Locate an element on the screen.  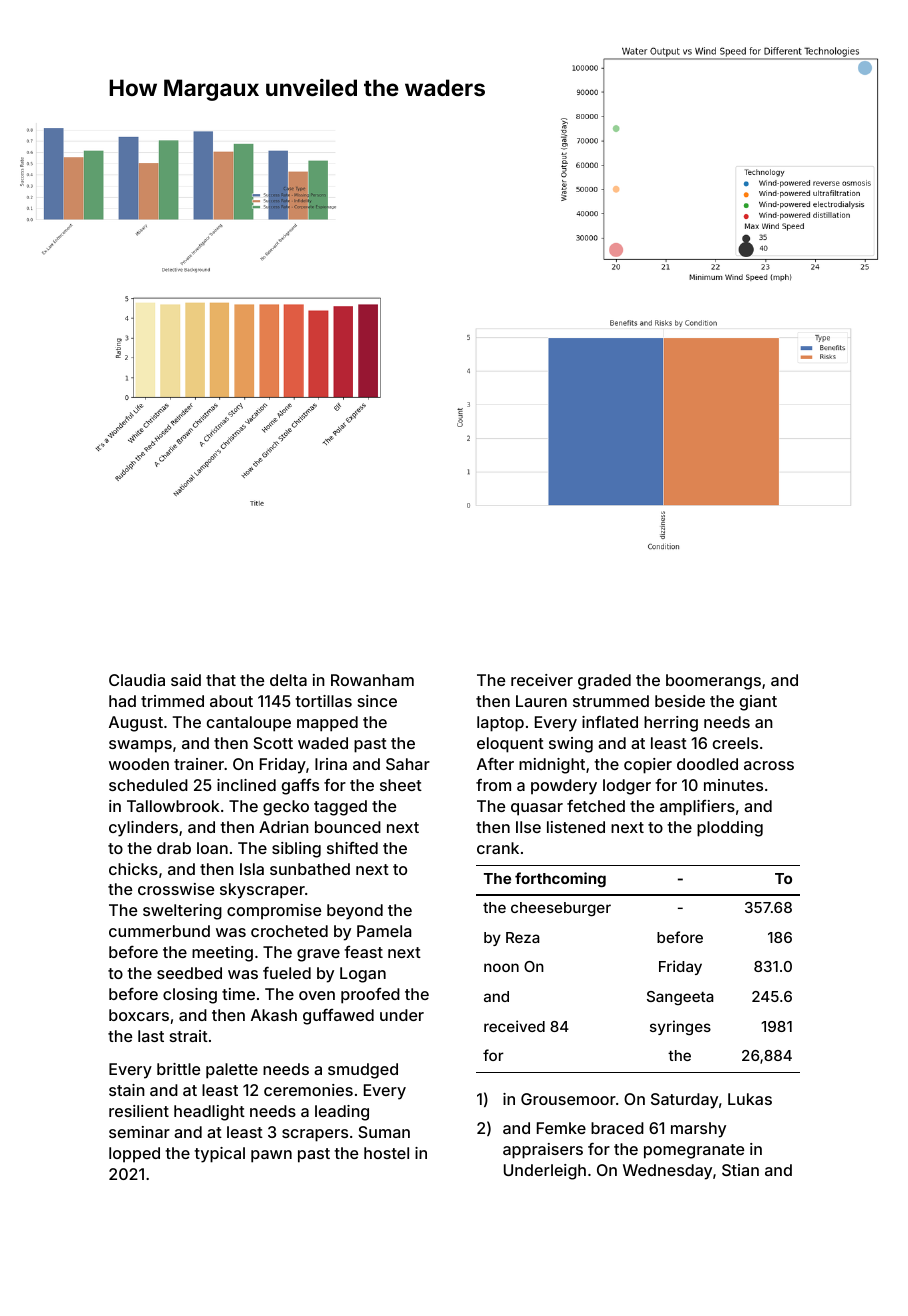
boomerangs is located at coordinates (713, 682).
